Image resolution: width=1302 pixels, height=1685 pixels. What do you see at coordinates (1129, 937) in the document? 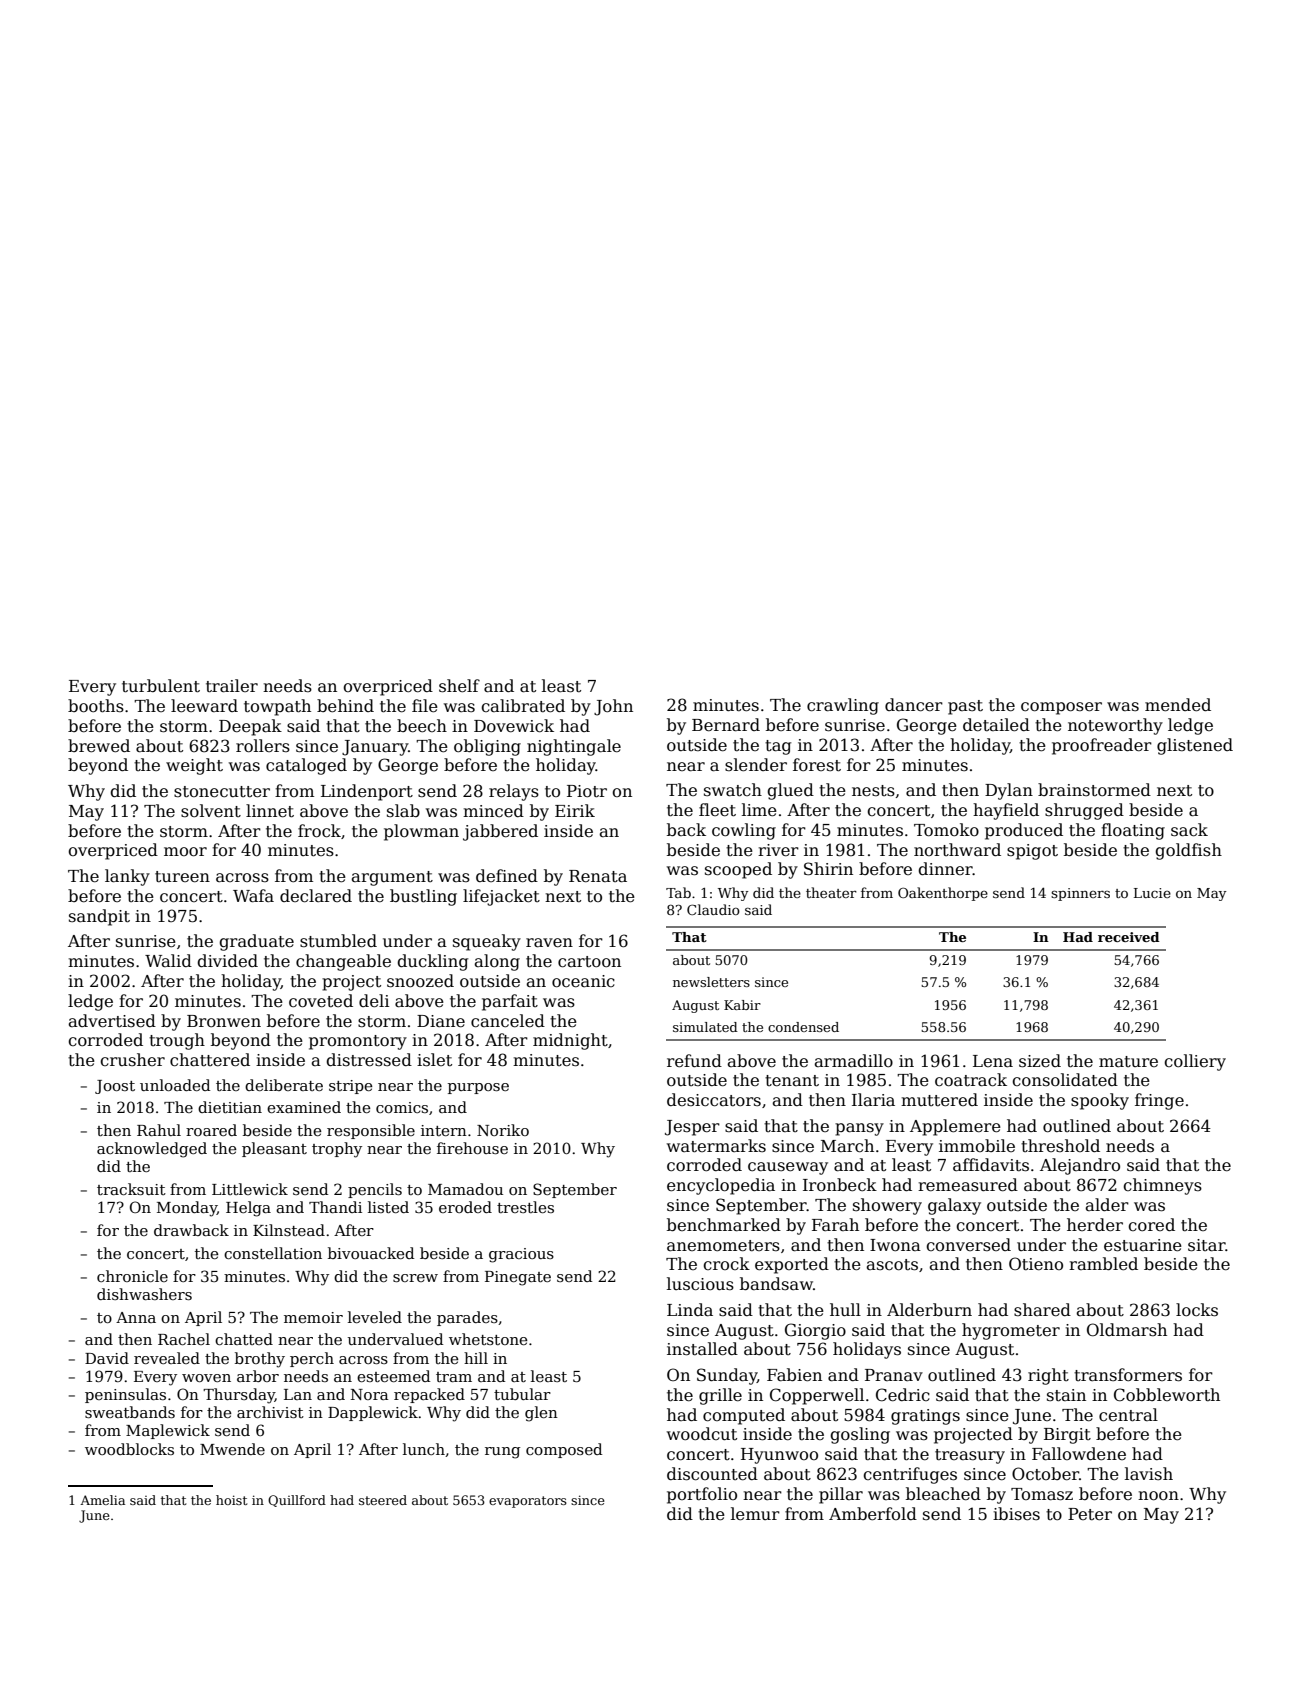
I see `received` at bounding box center [1129, 937].
